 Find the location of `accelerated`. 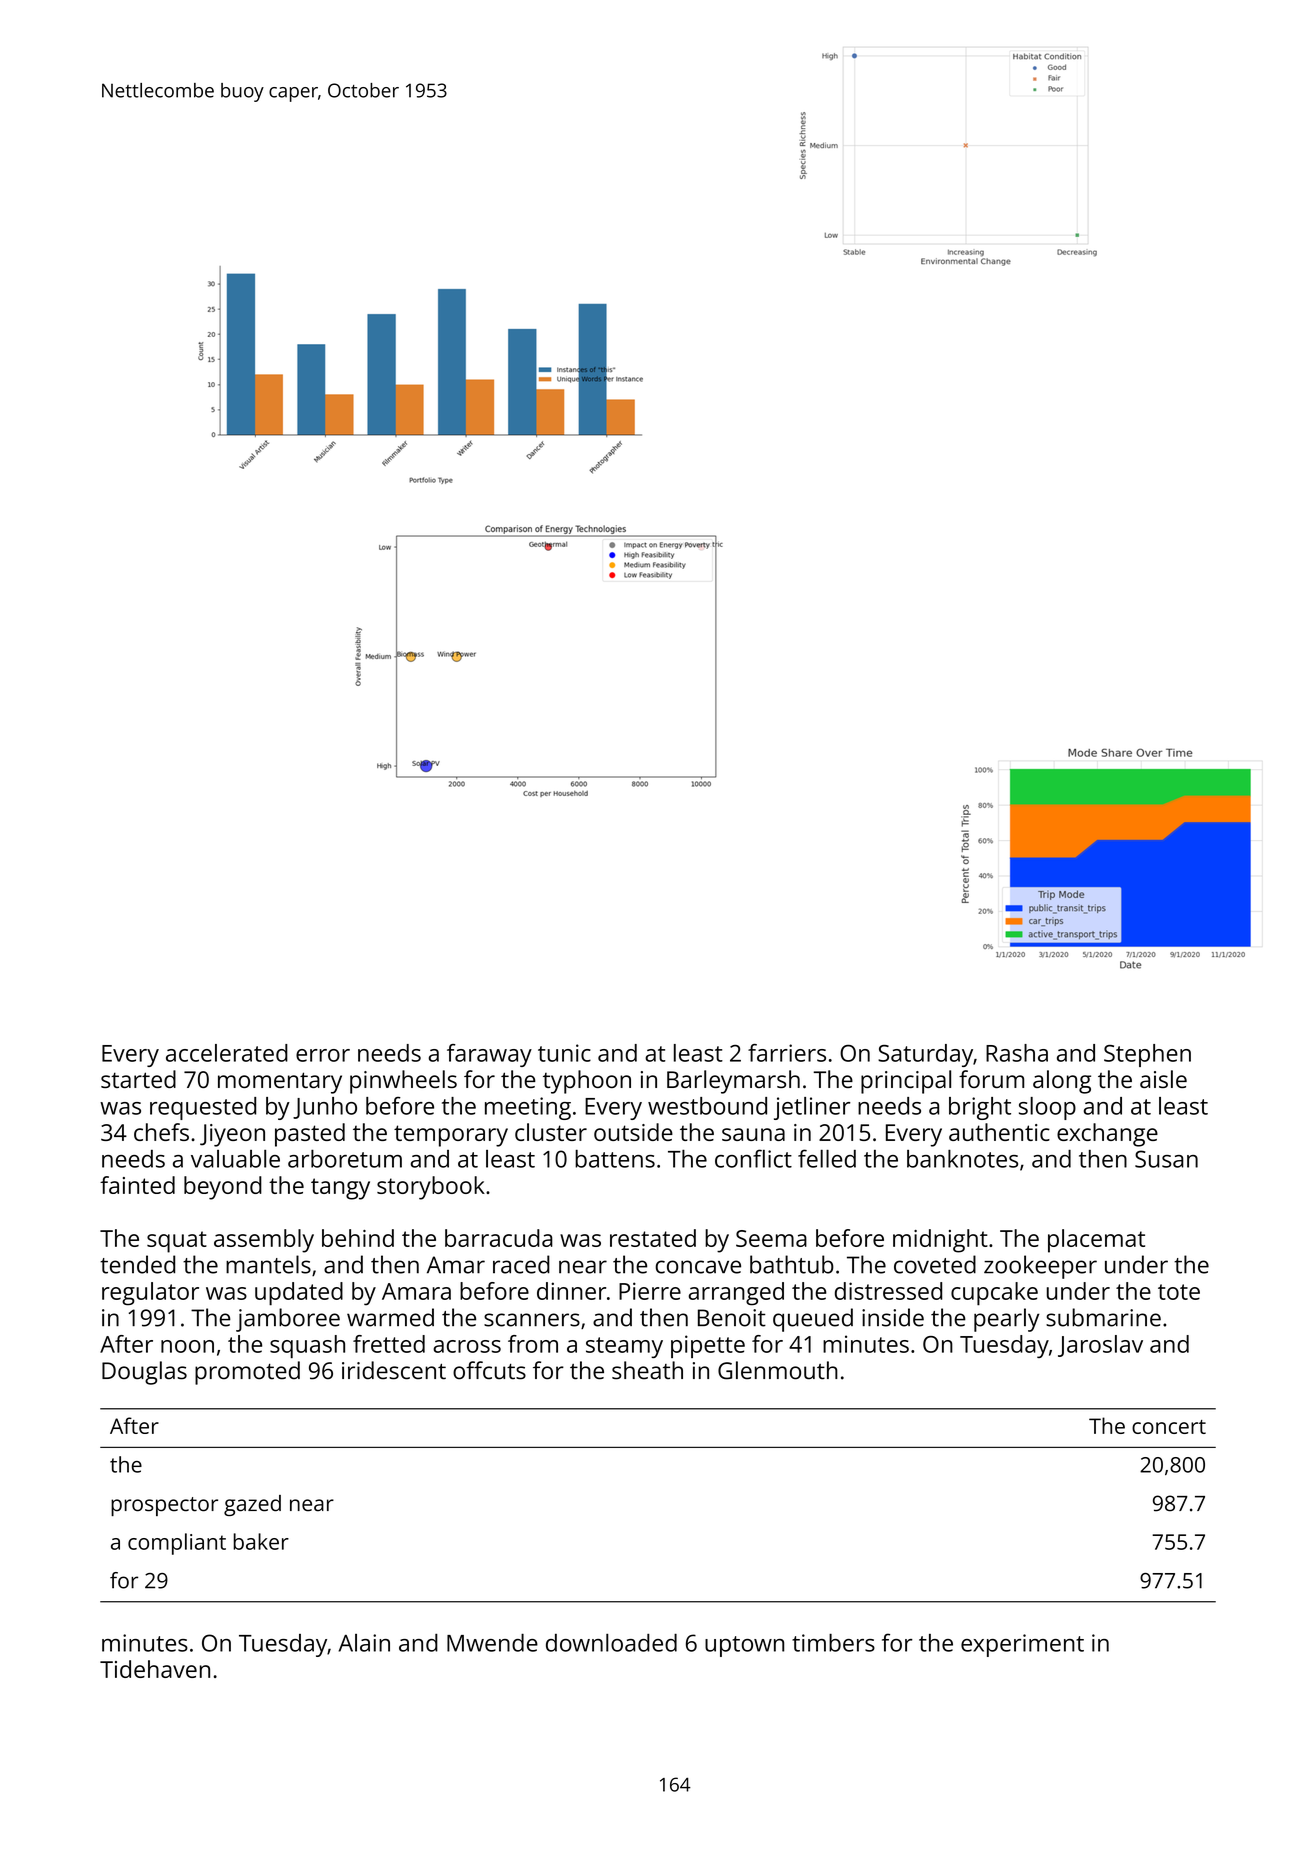

accelerated is located at coordinates (227, 1053).
